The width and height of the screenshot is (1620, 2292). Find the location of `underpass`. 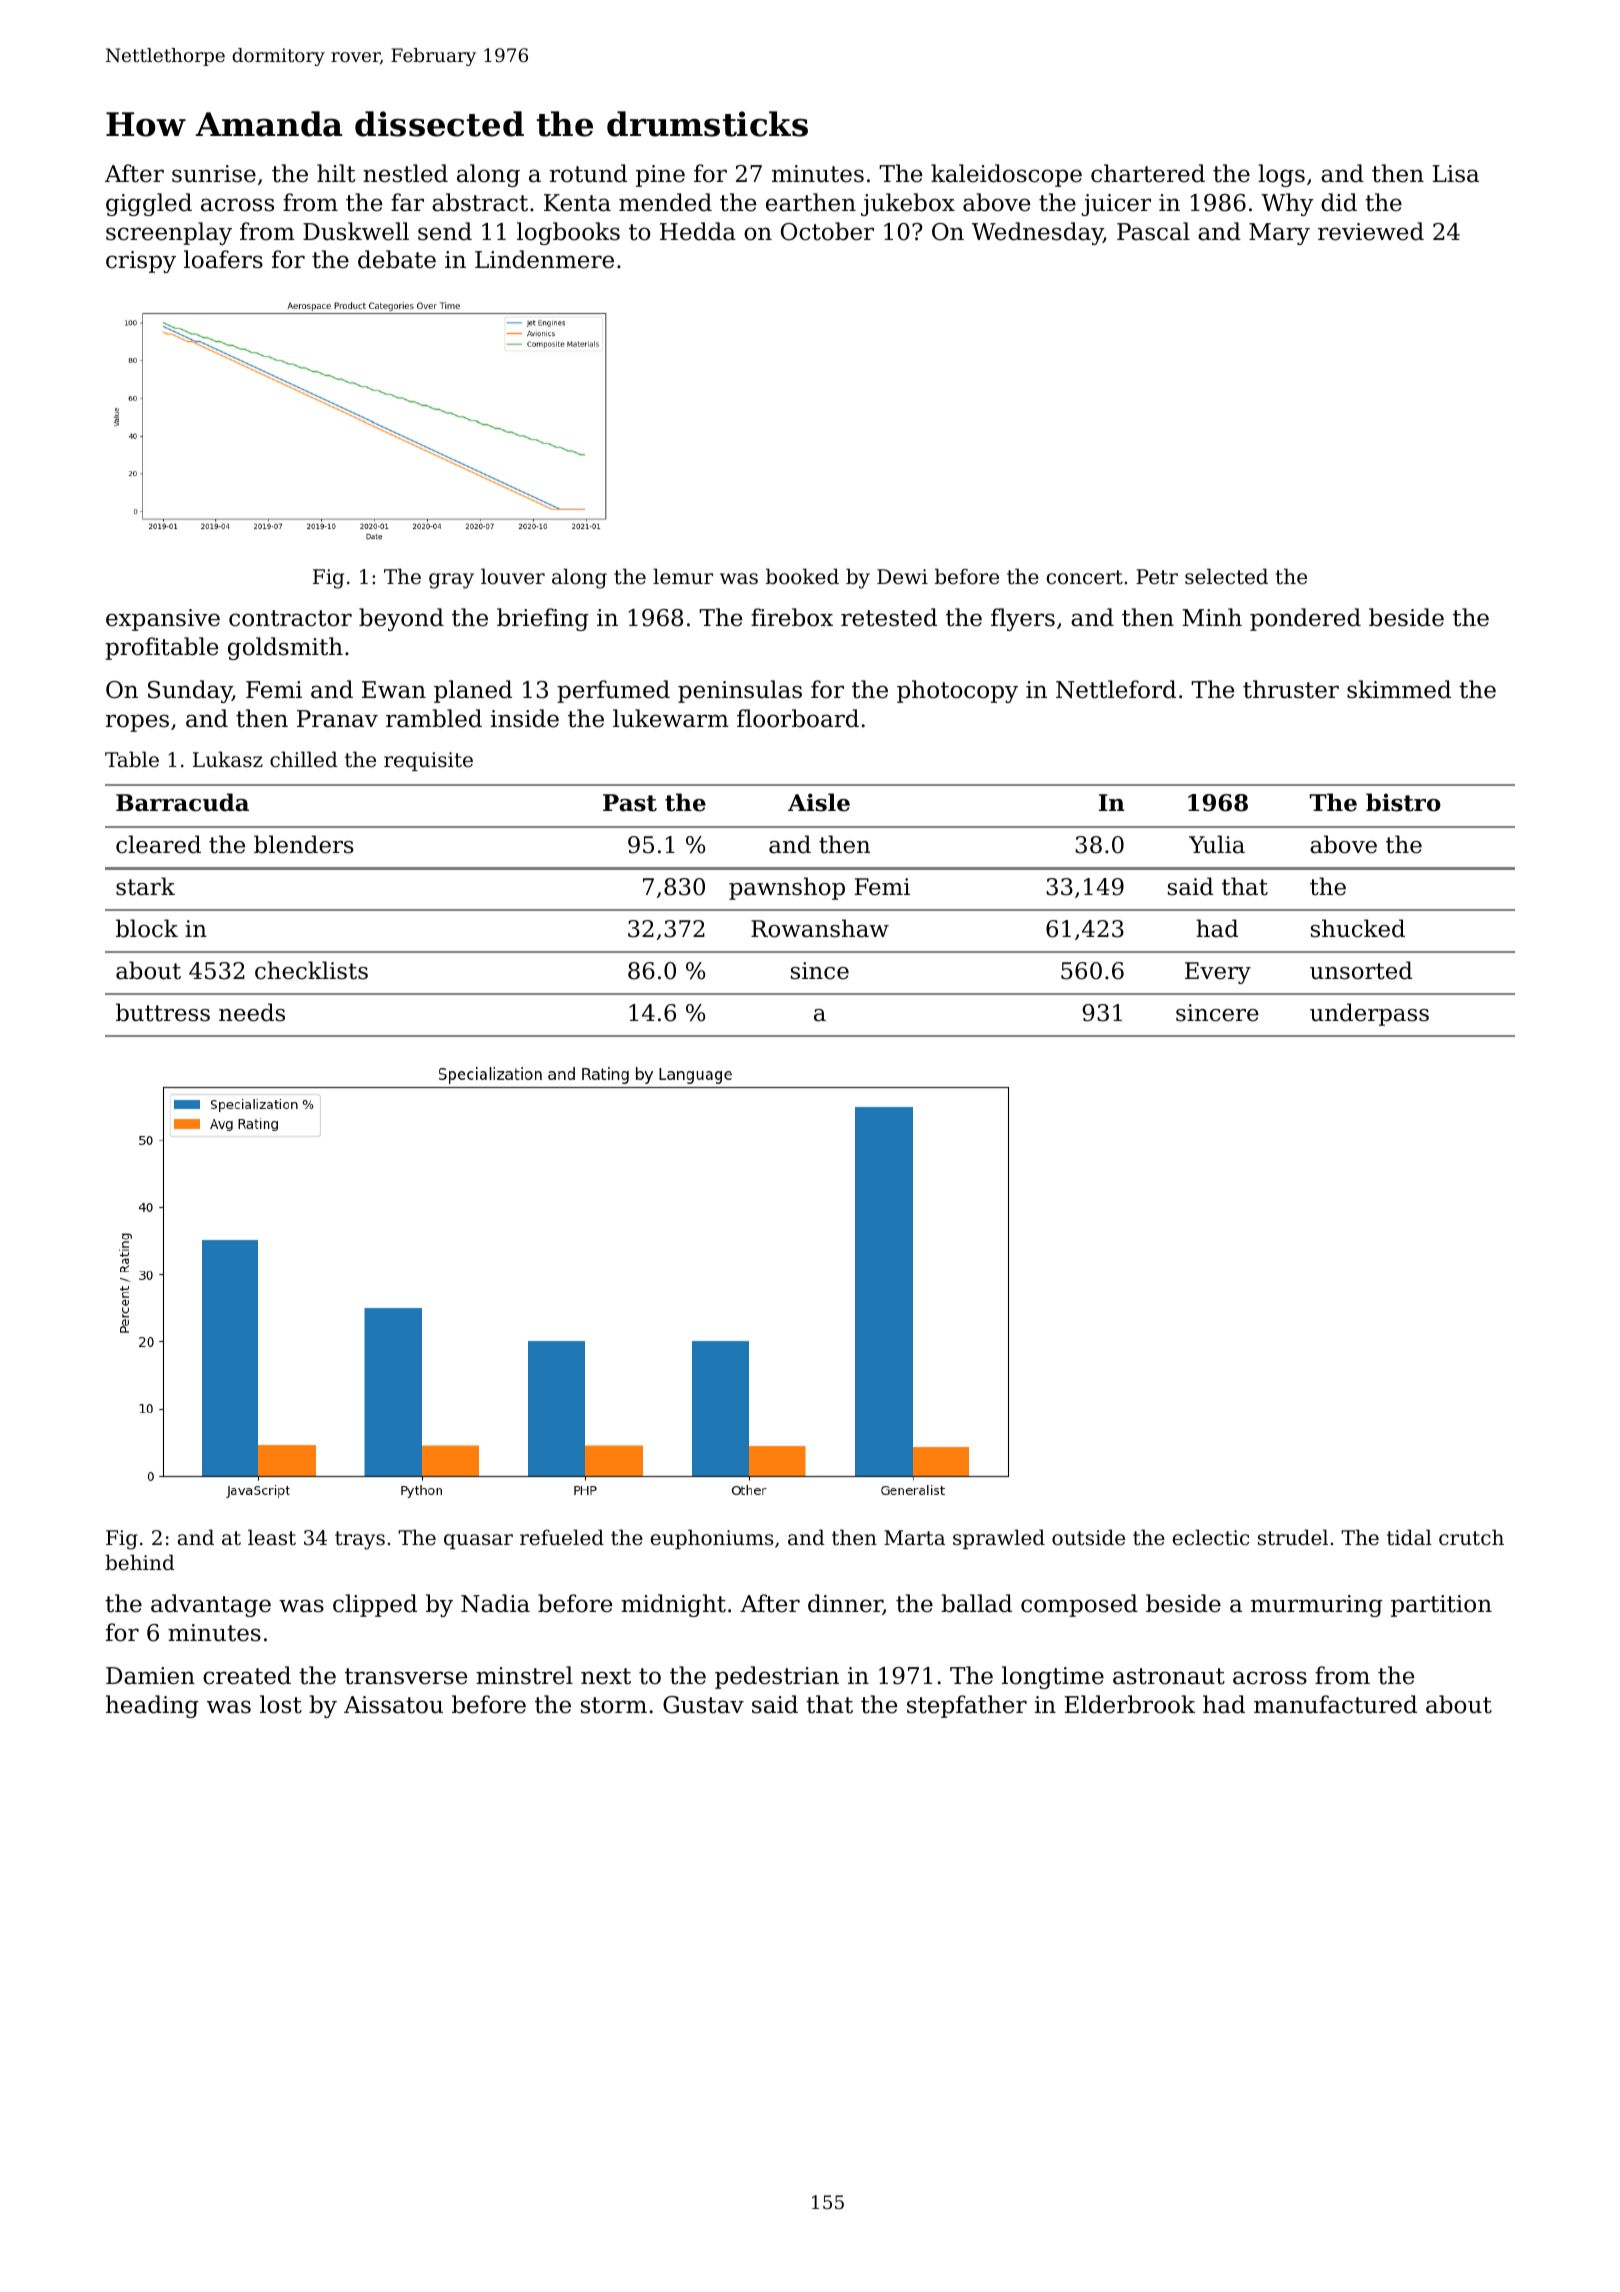

underpass is located at coordinates (1369, 1014).
